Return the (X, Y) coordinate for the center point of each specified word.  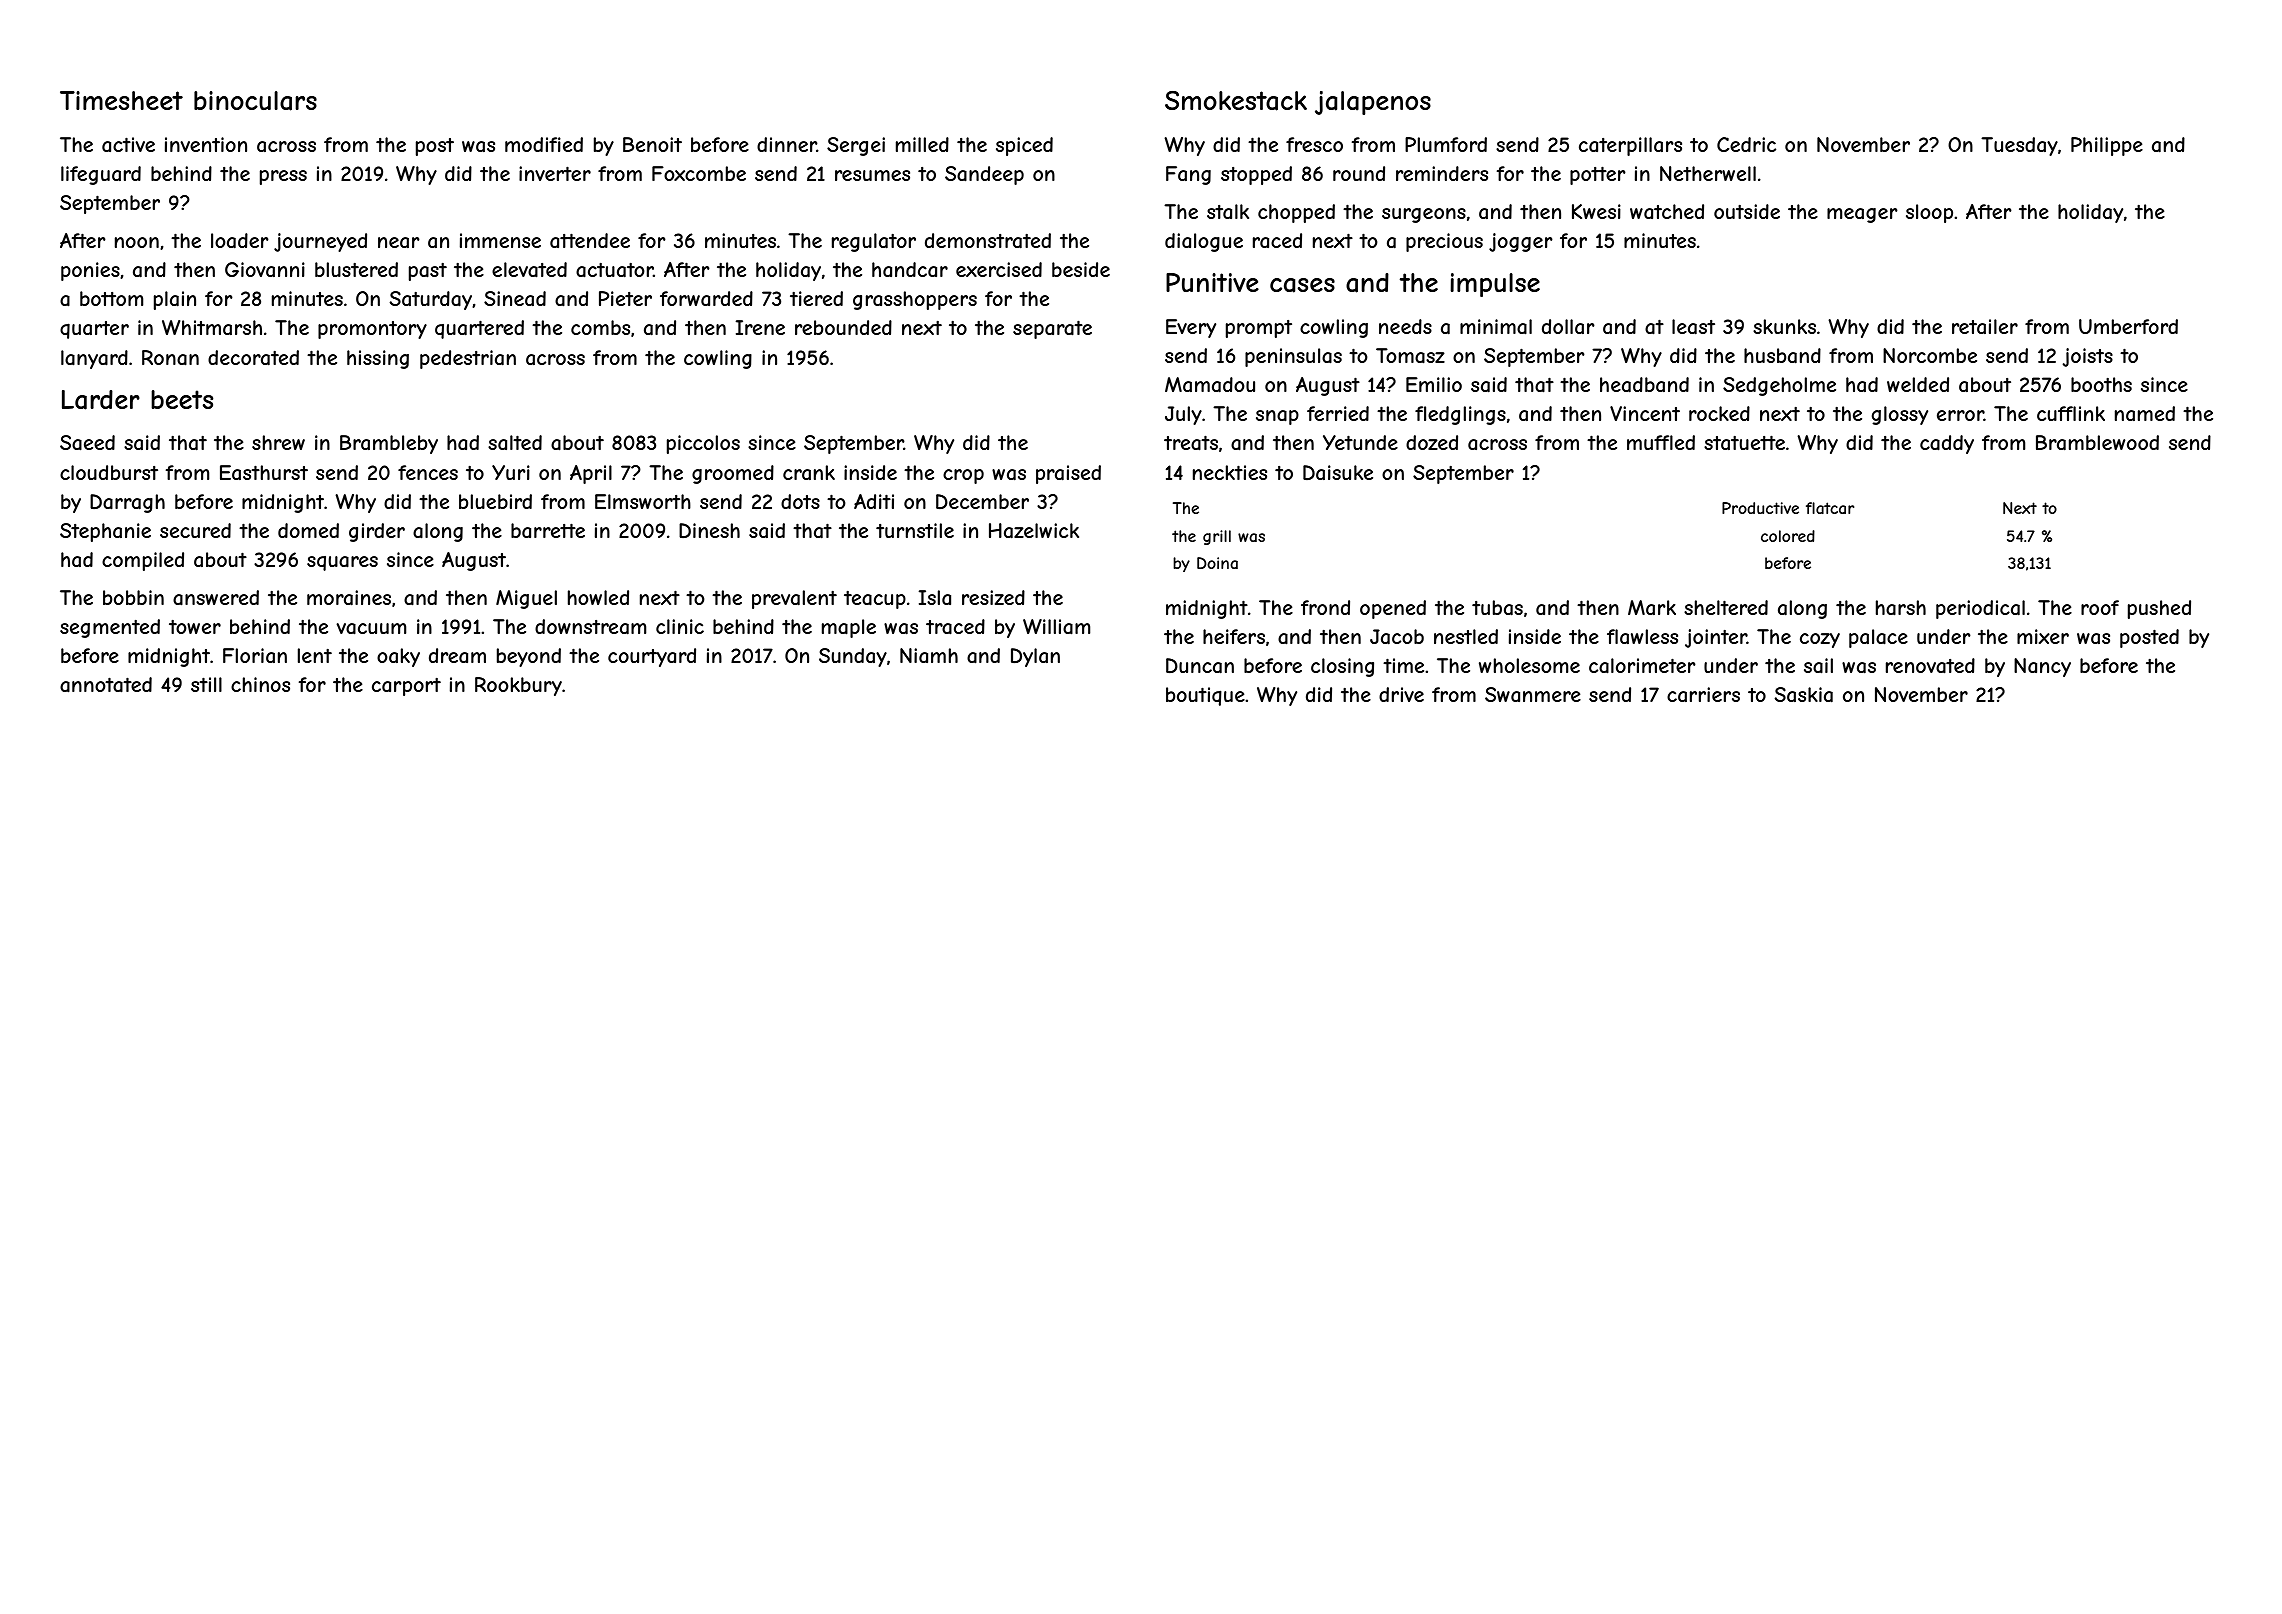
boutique (1205, 696)
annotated (106, 685)
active (128, 144)
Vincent (1645, 413)
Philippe (2107, 146)
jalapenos (1373, 103)
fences (428, 472)
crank (809, 472)
